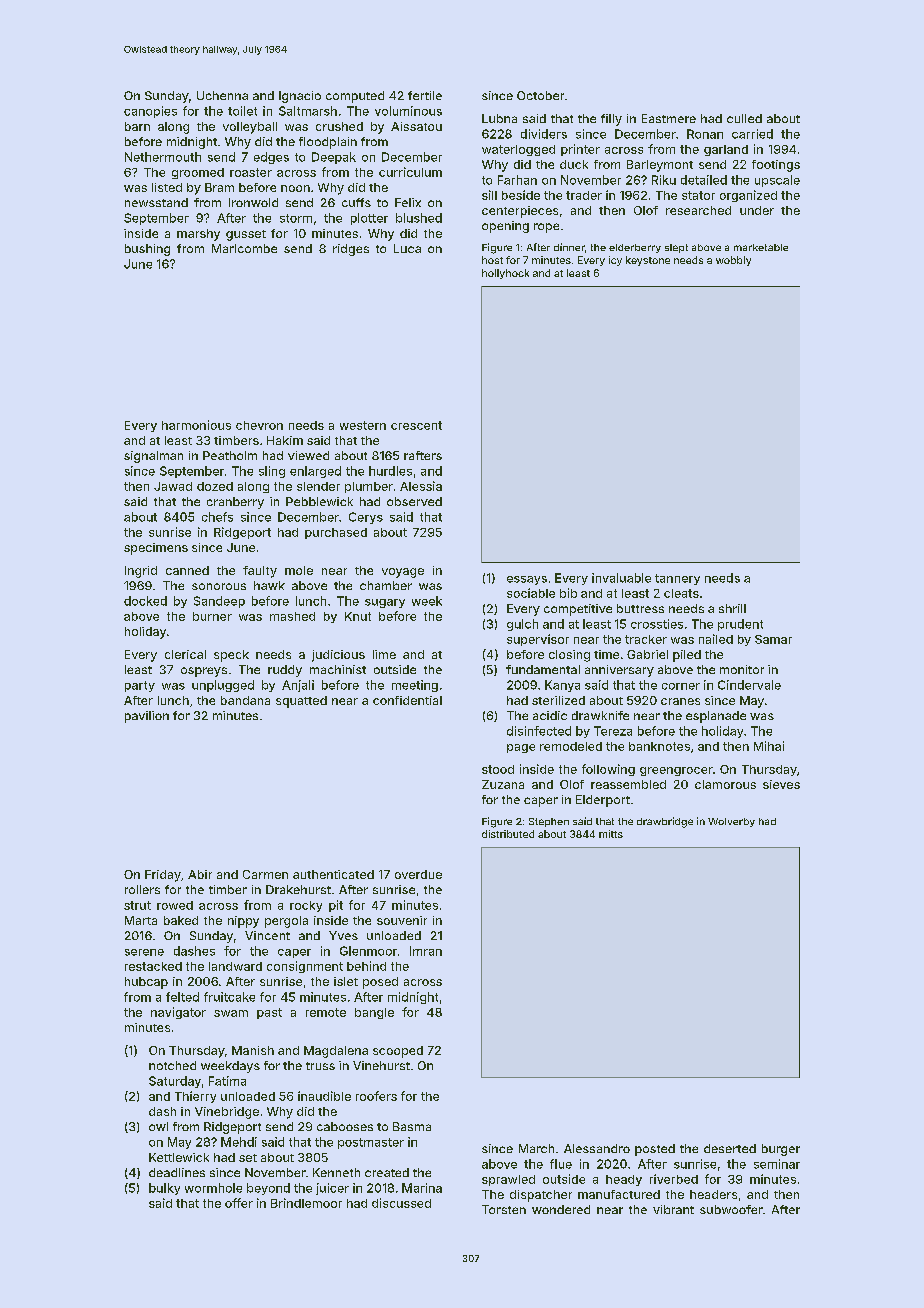 The image size is (924, 1308). What do you see at coordinates (669, 118) in the screenshot?
I see `Eastmere` at bounding box center [669, 118].
